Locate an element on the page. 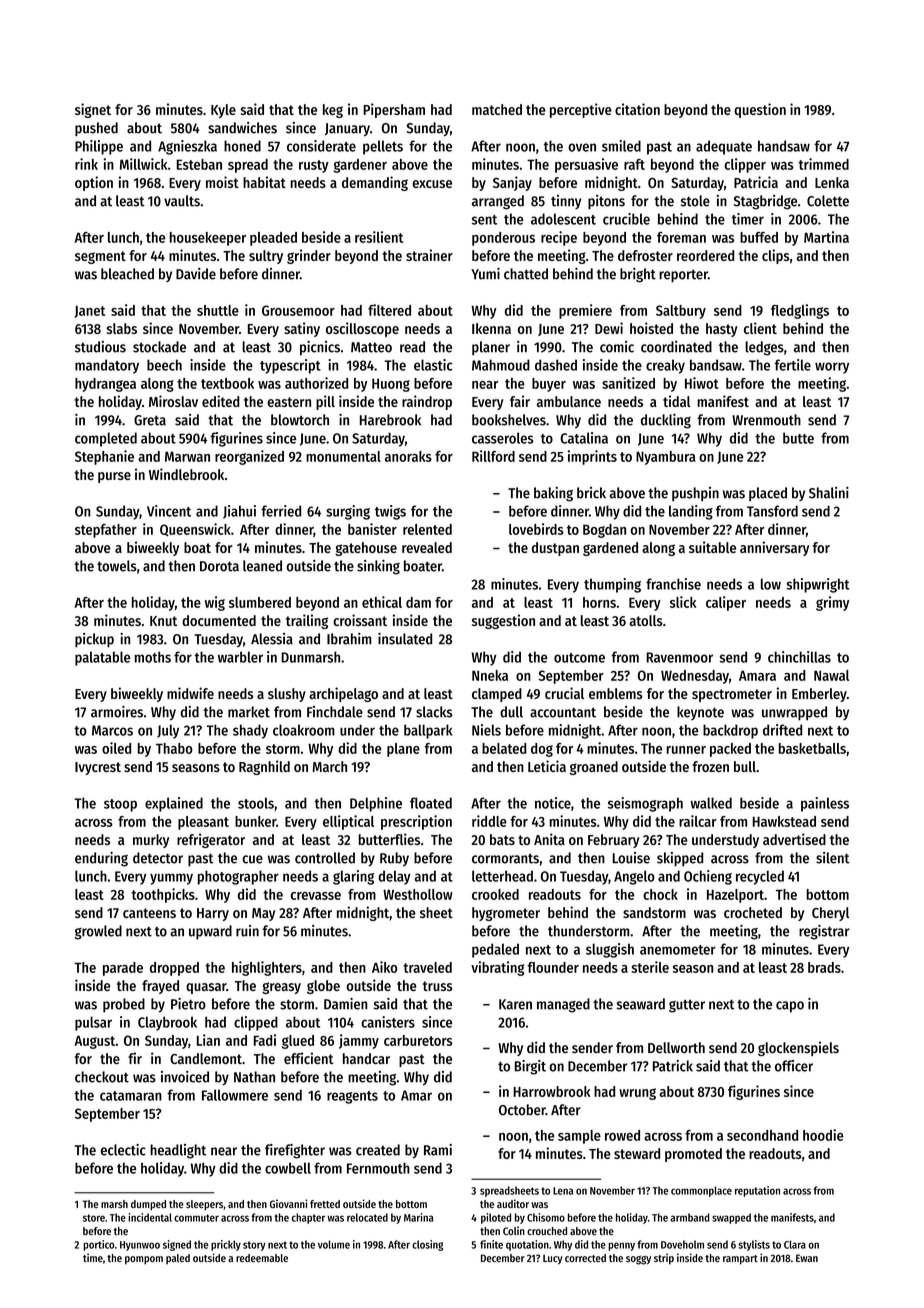  sandwiches is located at coordinates (242, 128).
